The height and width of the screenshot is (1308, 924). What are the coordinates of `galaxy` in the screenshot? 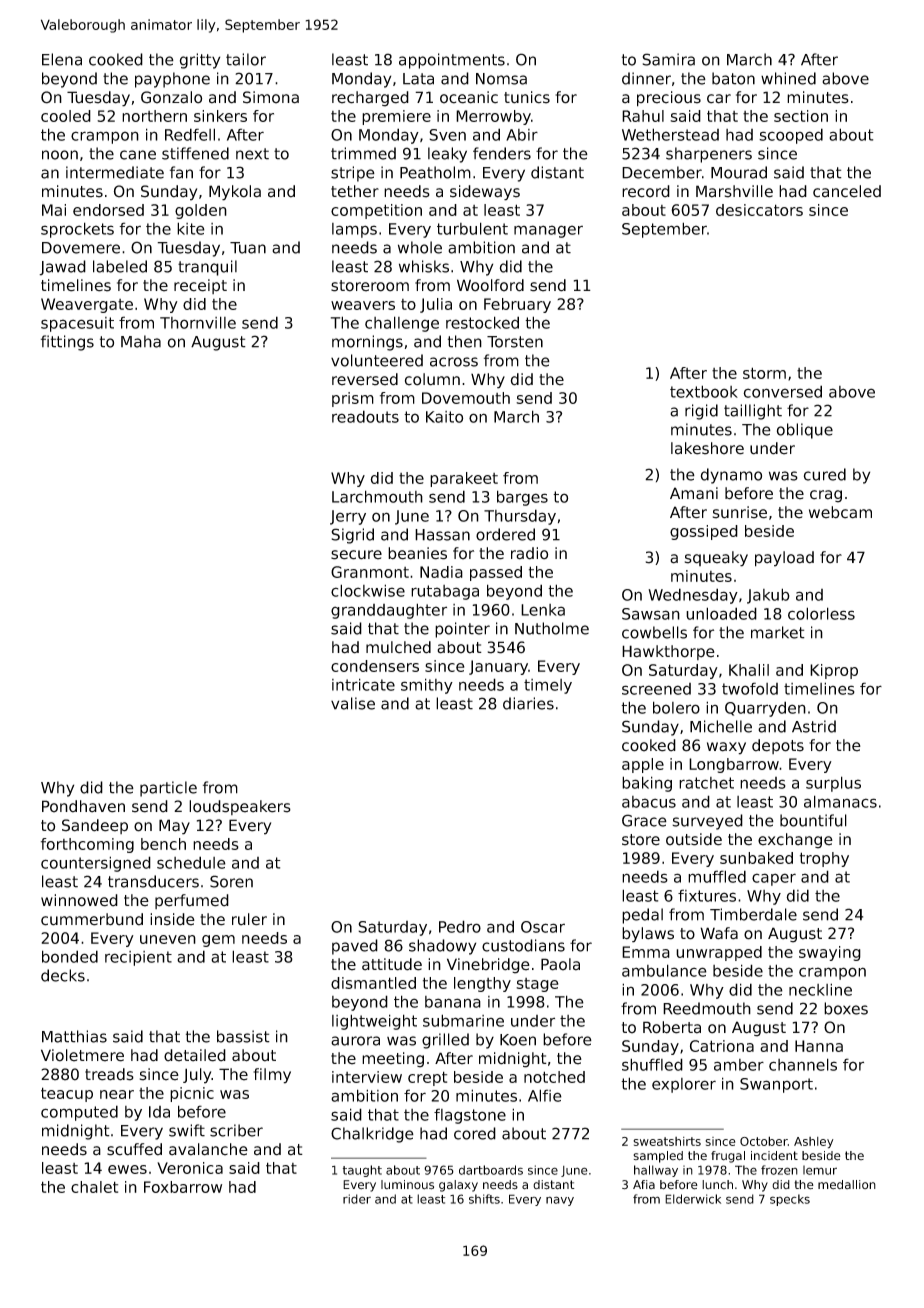 It's located at (458, 1186).
